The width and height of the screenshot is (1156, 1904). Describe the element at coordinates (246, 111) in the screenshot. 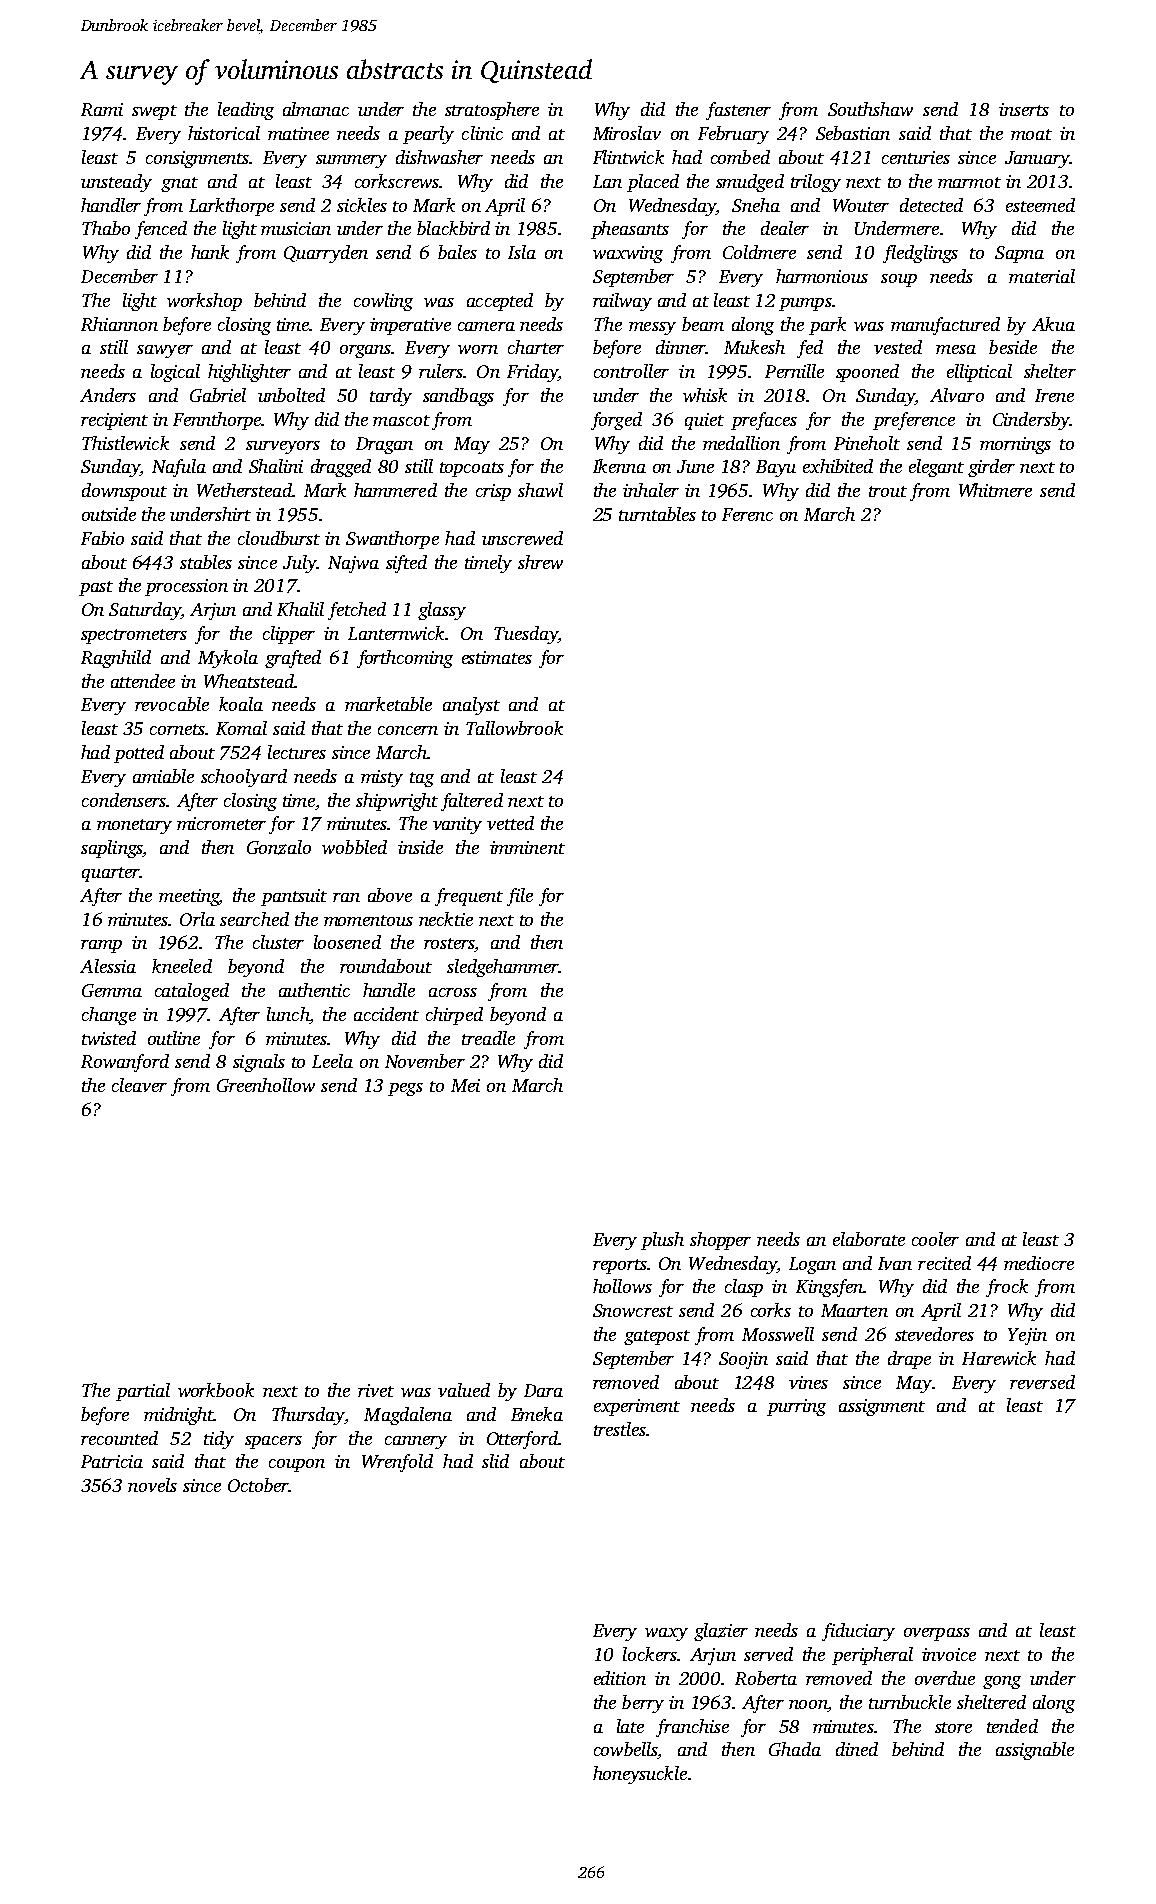

I see `leading` at that location.
